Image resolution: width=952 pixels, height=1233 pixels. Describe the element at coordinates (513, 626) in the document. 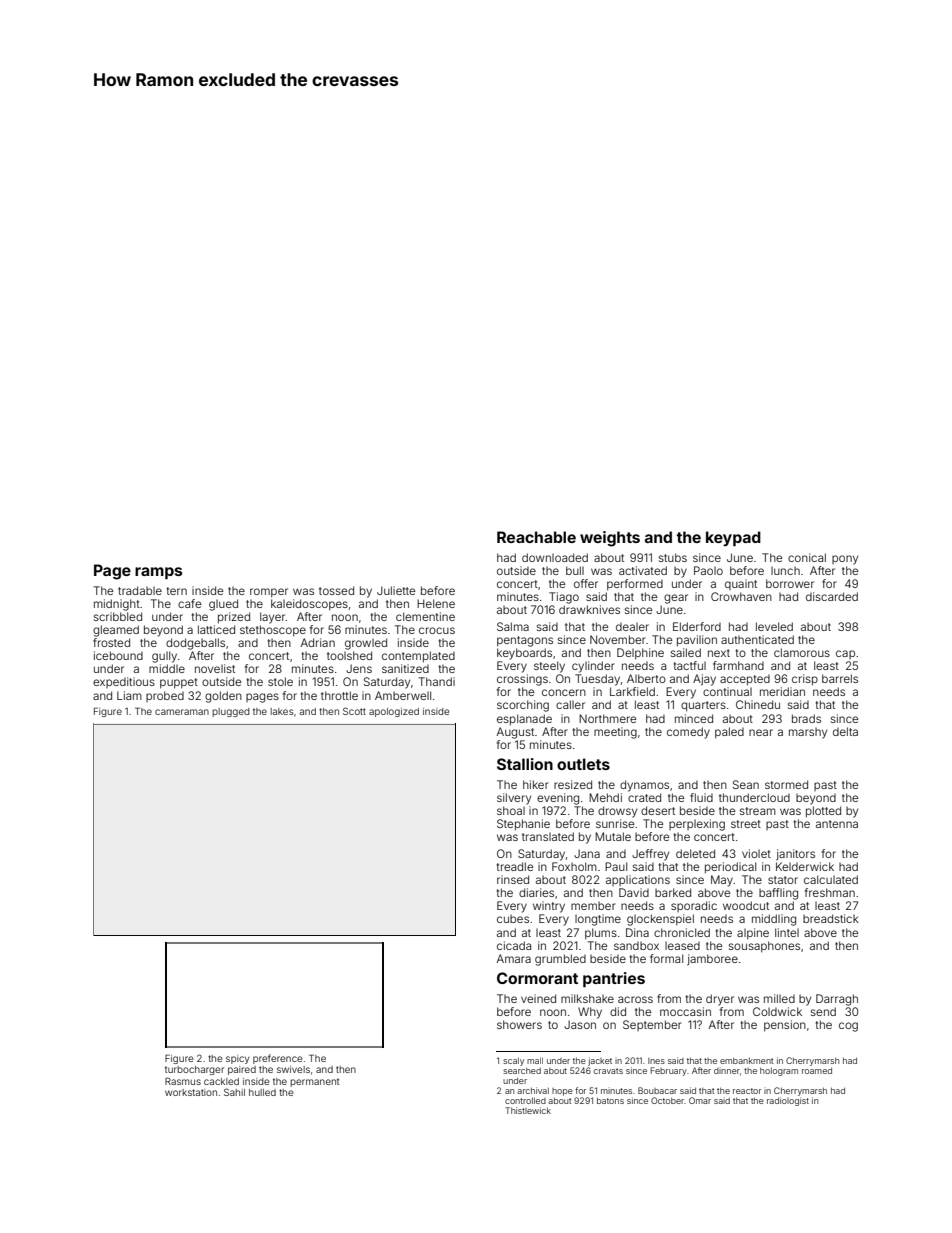

I see `Salma` at that location.
